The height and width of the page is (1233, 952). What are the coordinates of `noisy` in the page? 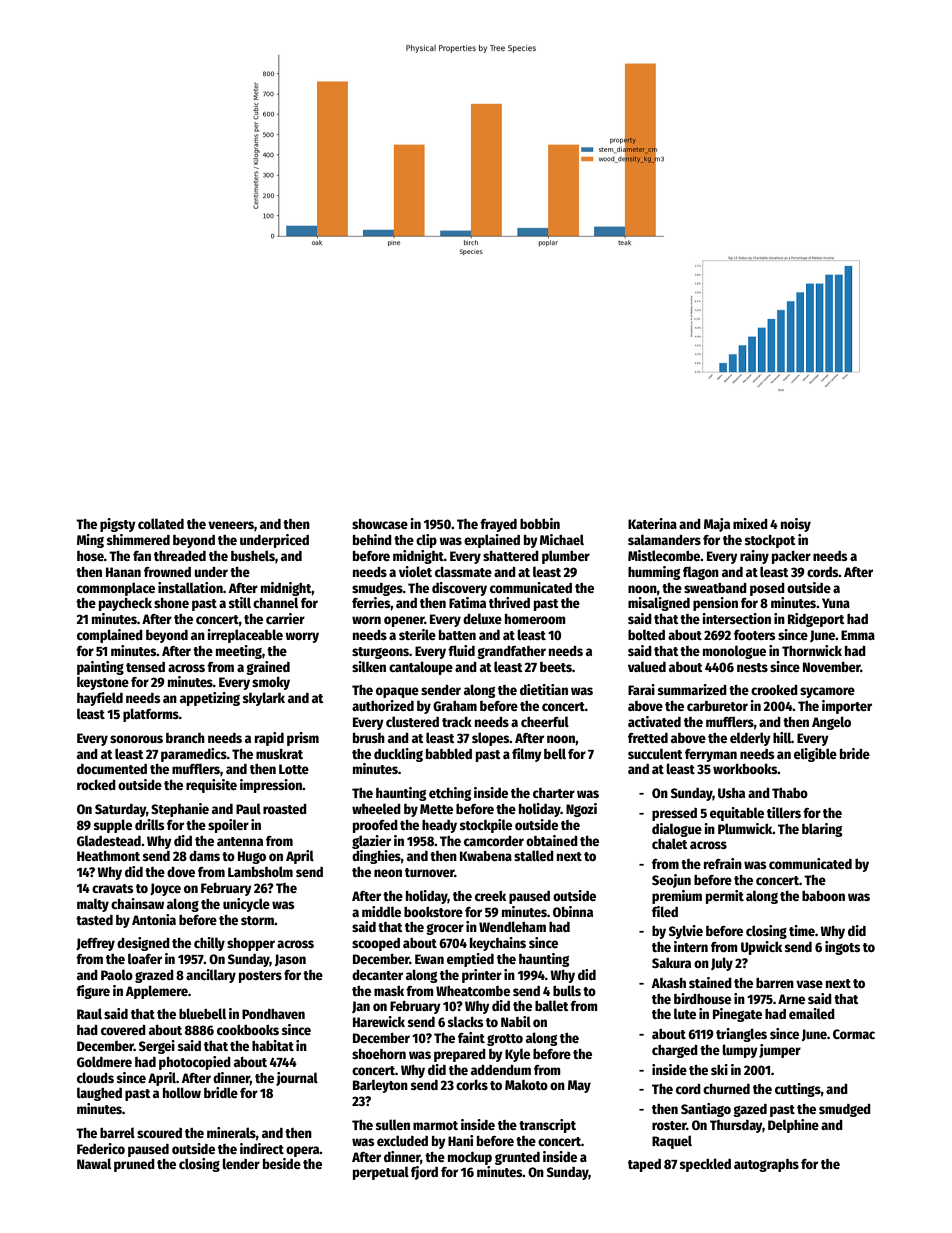 It's located at (796, 525).
